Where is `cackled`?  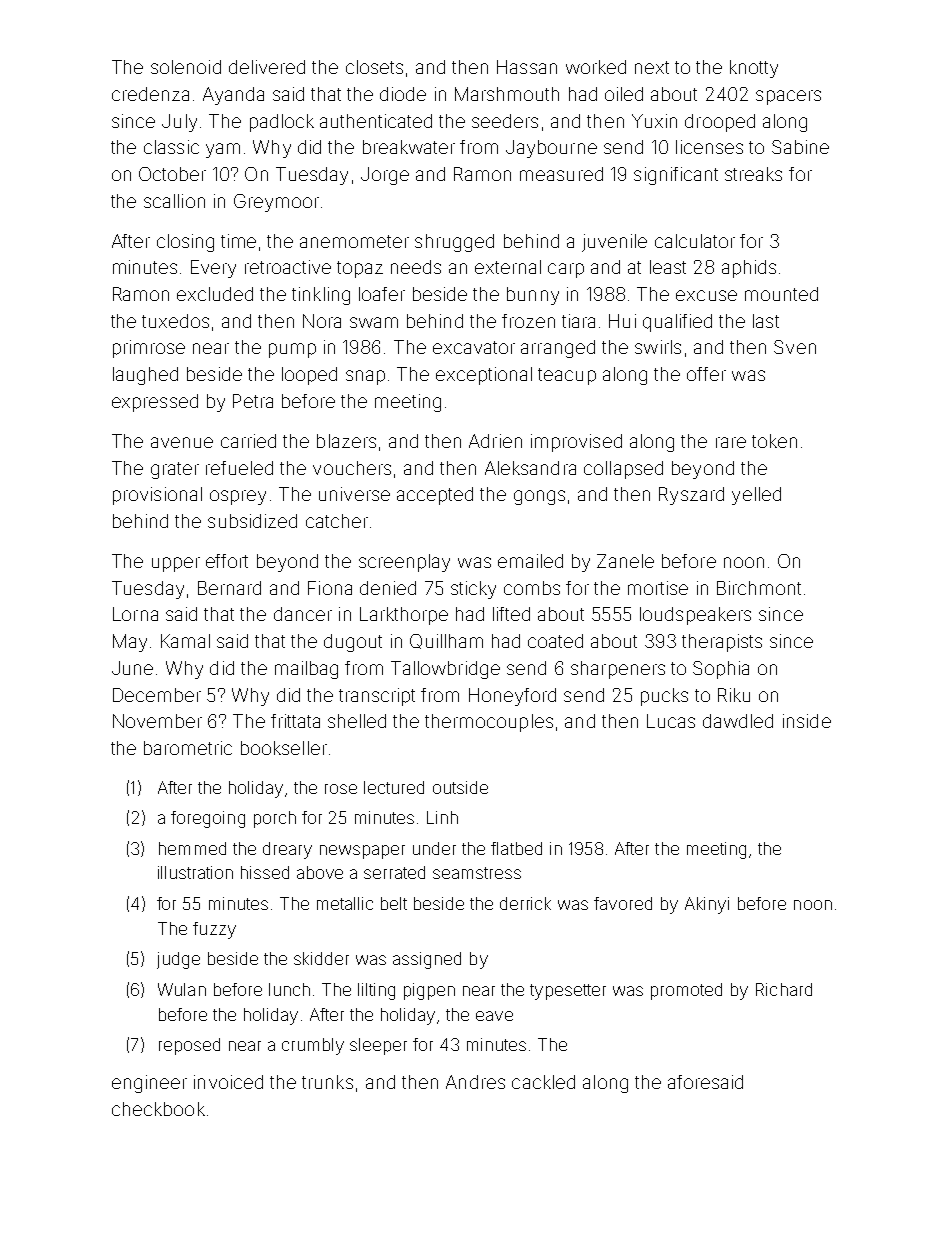
cackled is located at coordinates (543, 1082).
